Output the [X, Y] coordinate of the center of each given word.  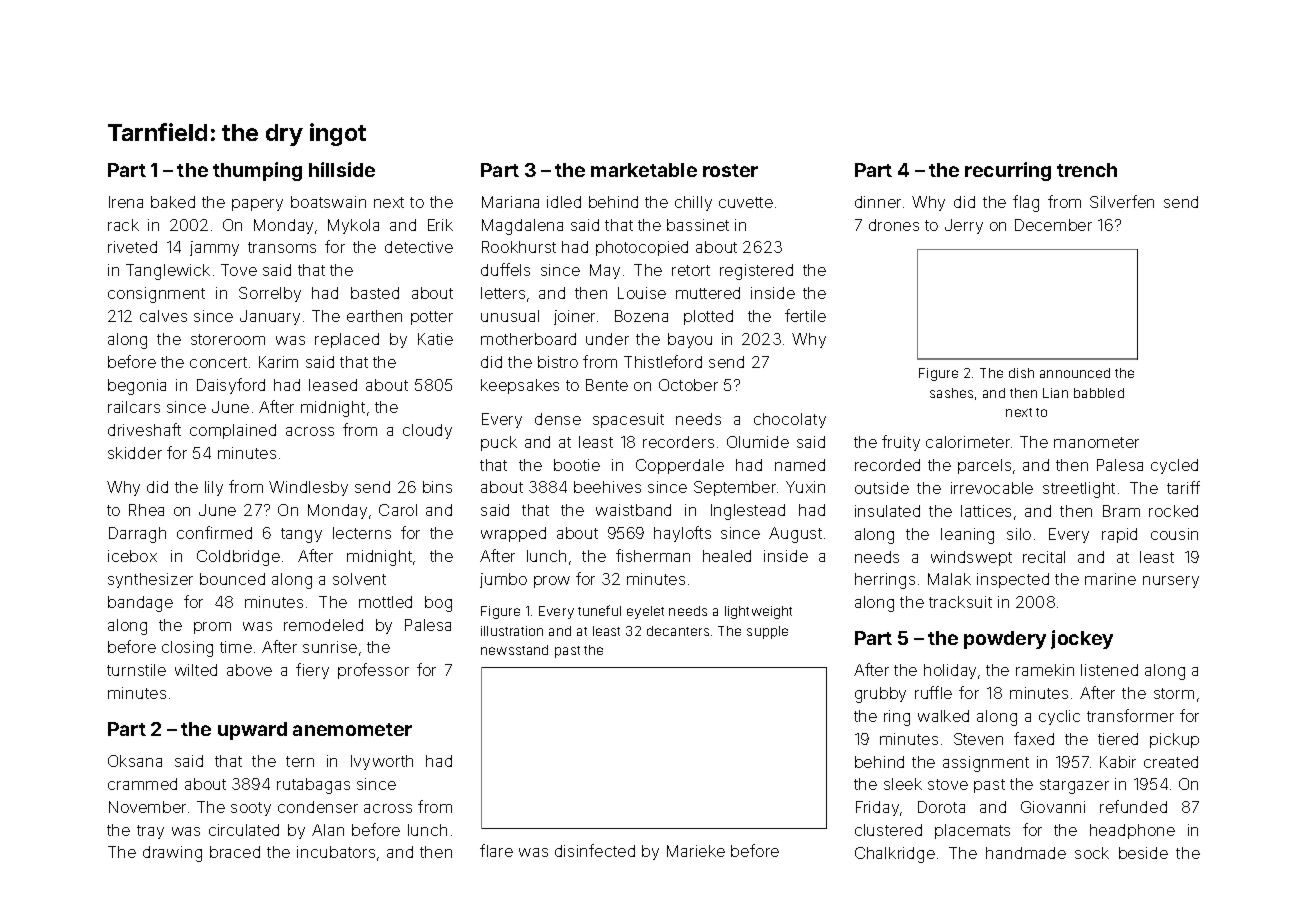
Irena [126, 202]
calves [163, 316]
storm [1174, 693]
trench [1087, 170]
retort [691, 270]
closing [187, 649]
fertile [805, 315]
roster [730, 170]
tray [150, 832]
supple [767, 632]
